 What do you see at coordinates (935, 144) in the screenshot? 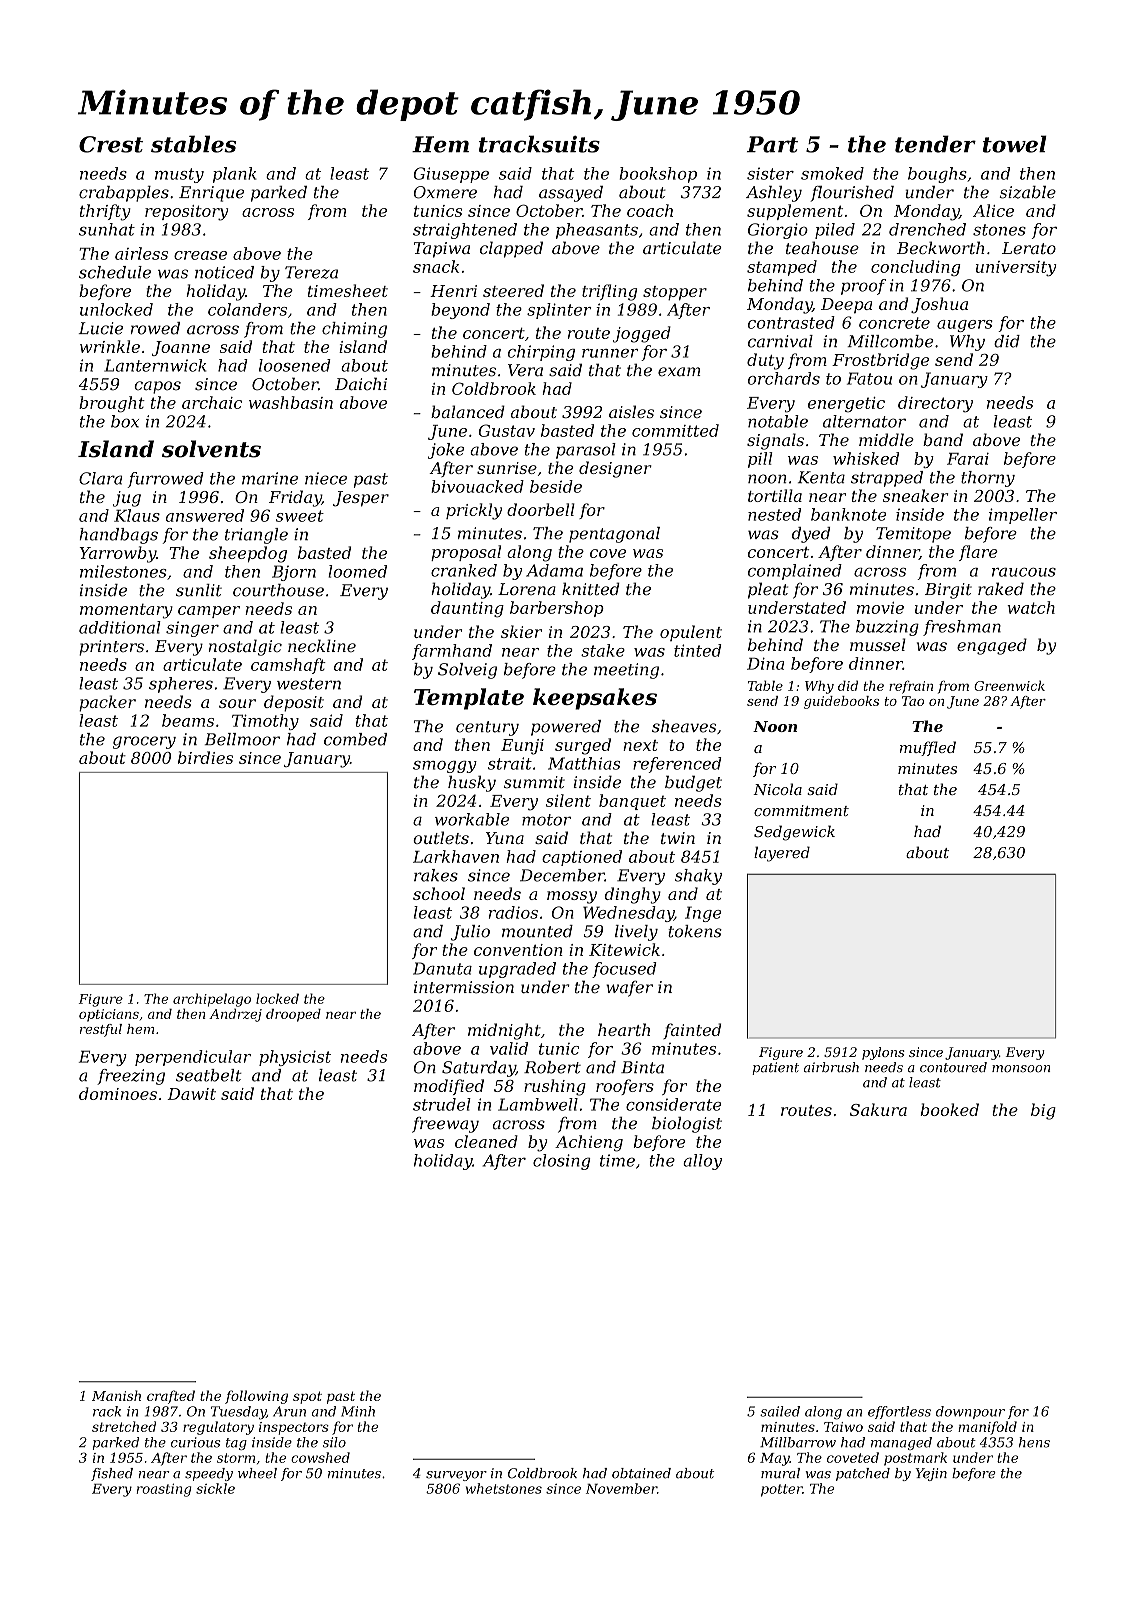
I see `tender` at bounding box center [935, 144].
